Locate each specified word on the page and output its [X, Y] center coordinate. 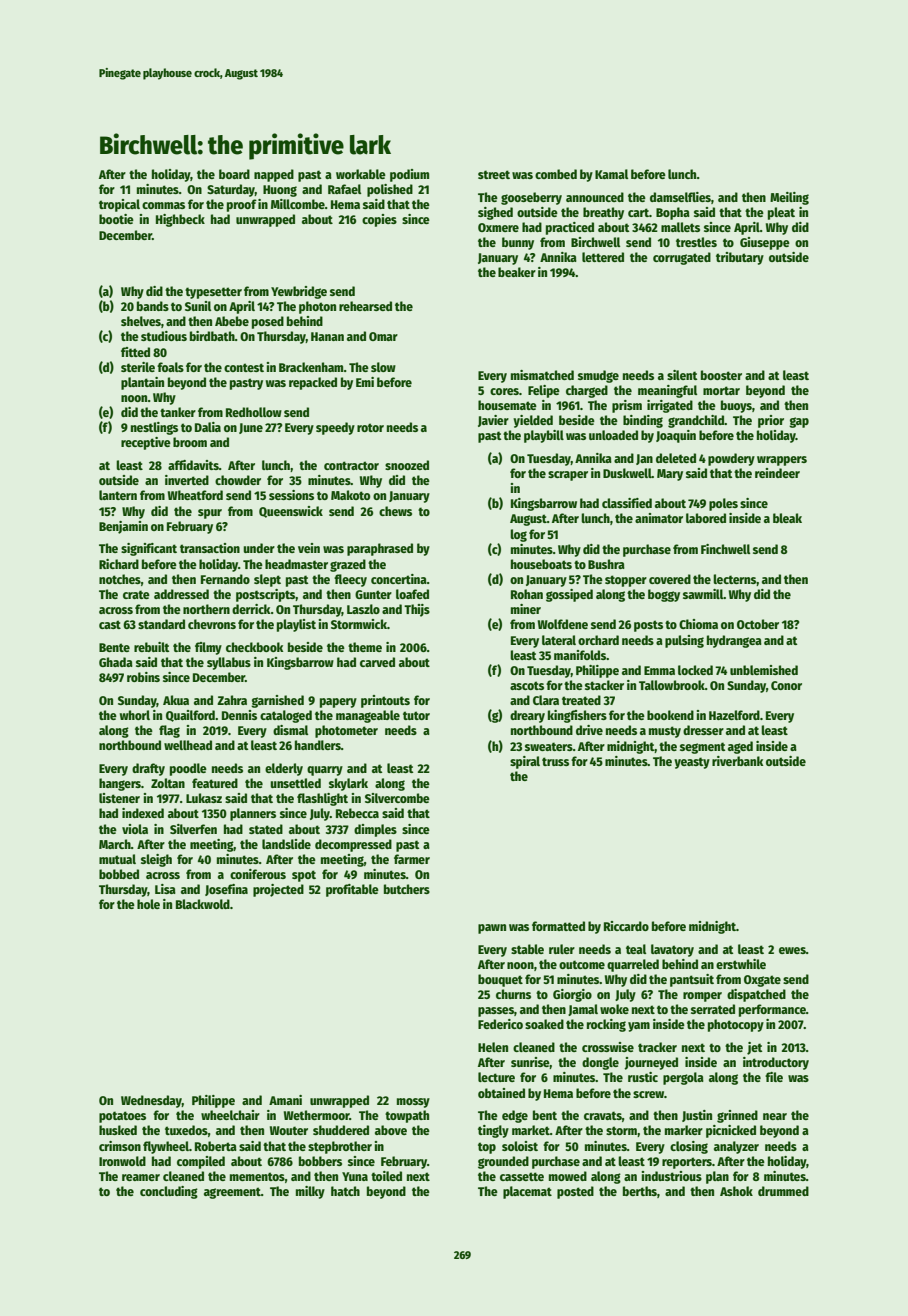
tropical [119, 205]
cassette [522, 1176]
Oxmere [498, 227]
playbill [544, 436]
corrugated [682, 258]
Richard [119, 564]
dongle [600, 1063]
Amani [285, 1100]
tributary [740, 258]
